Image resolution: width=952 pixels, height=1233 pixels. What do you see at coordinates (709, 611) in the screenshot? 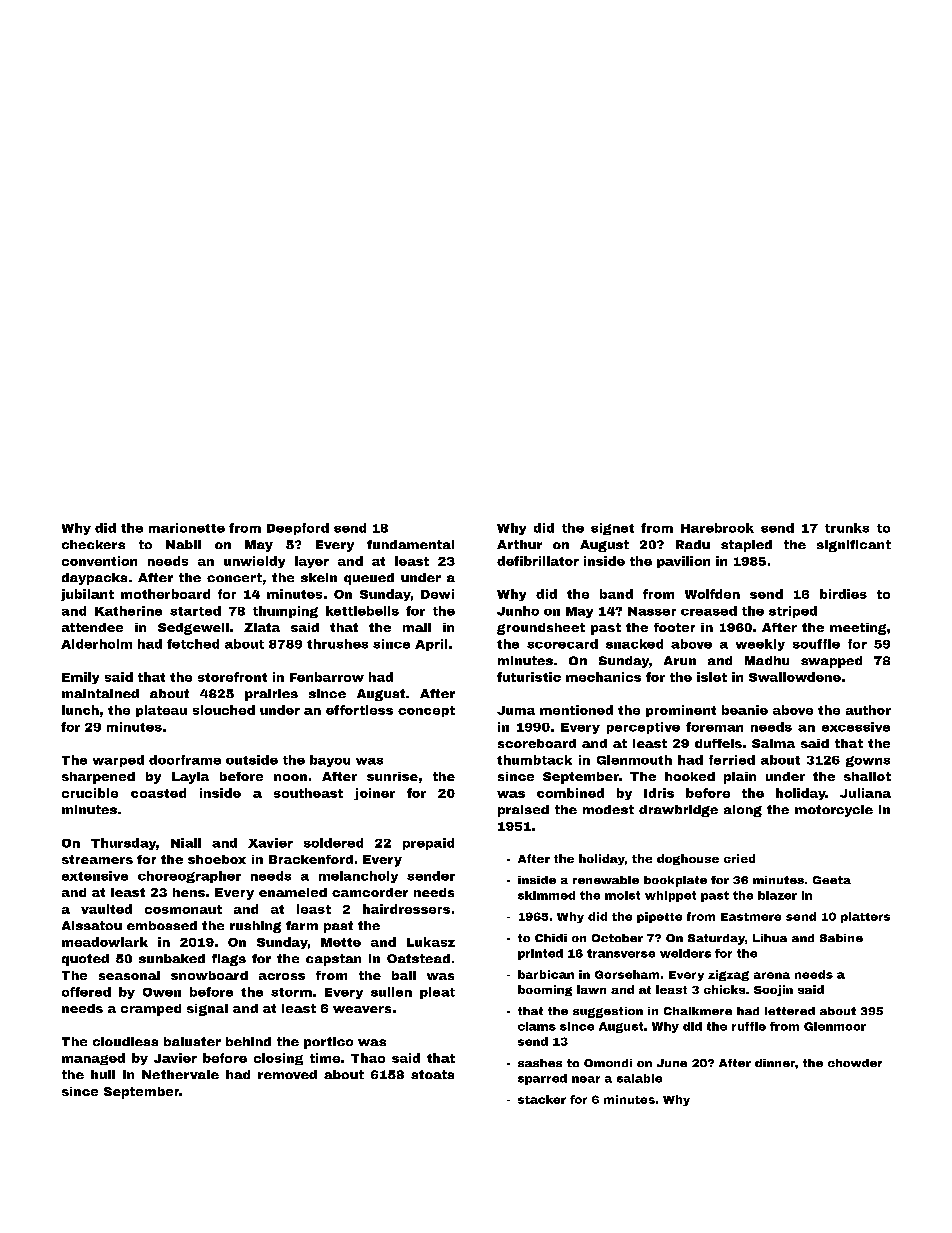
I see `creased` at bounding box center [709, 611].
